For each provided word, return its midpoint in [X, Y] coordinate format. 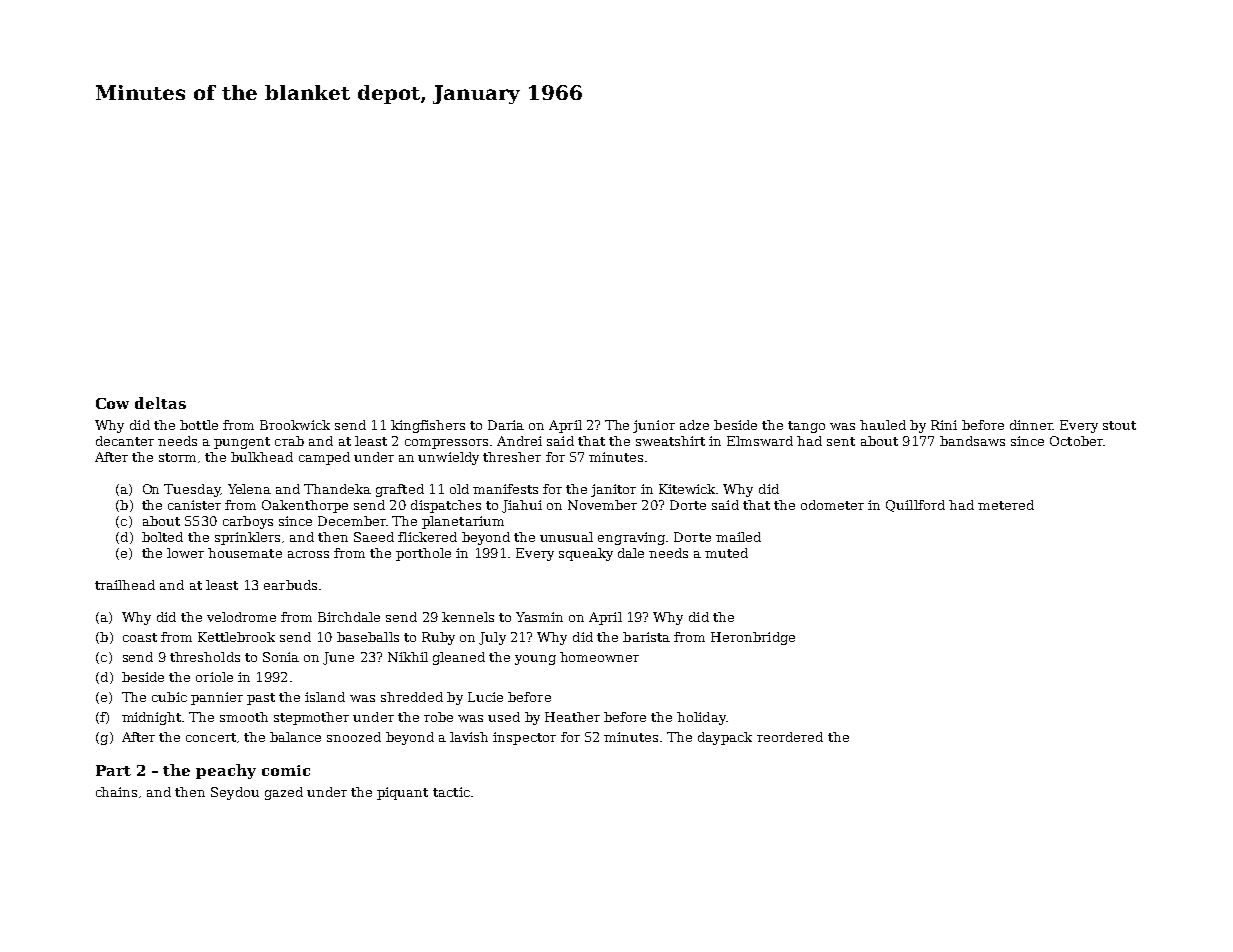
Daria [506, 425]
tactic [451, 792]
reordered [790, 737]
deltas [160, 403]
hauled [883, 425]
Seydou [235, 793]
